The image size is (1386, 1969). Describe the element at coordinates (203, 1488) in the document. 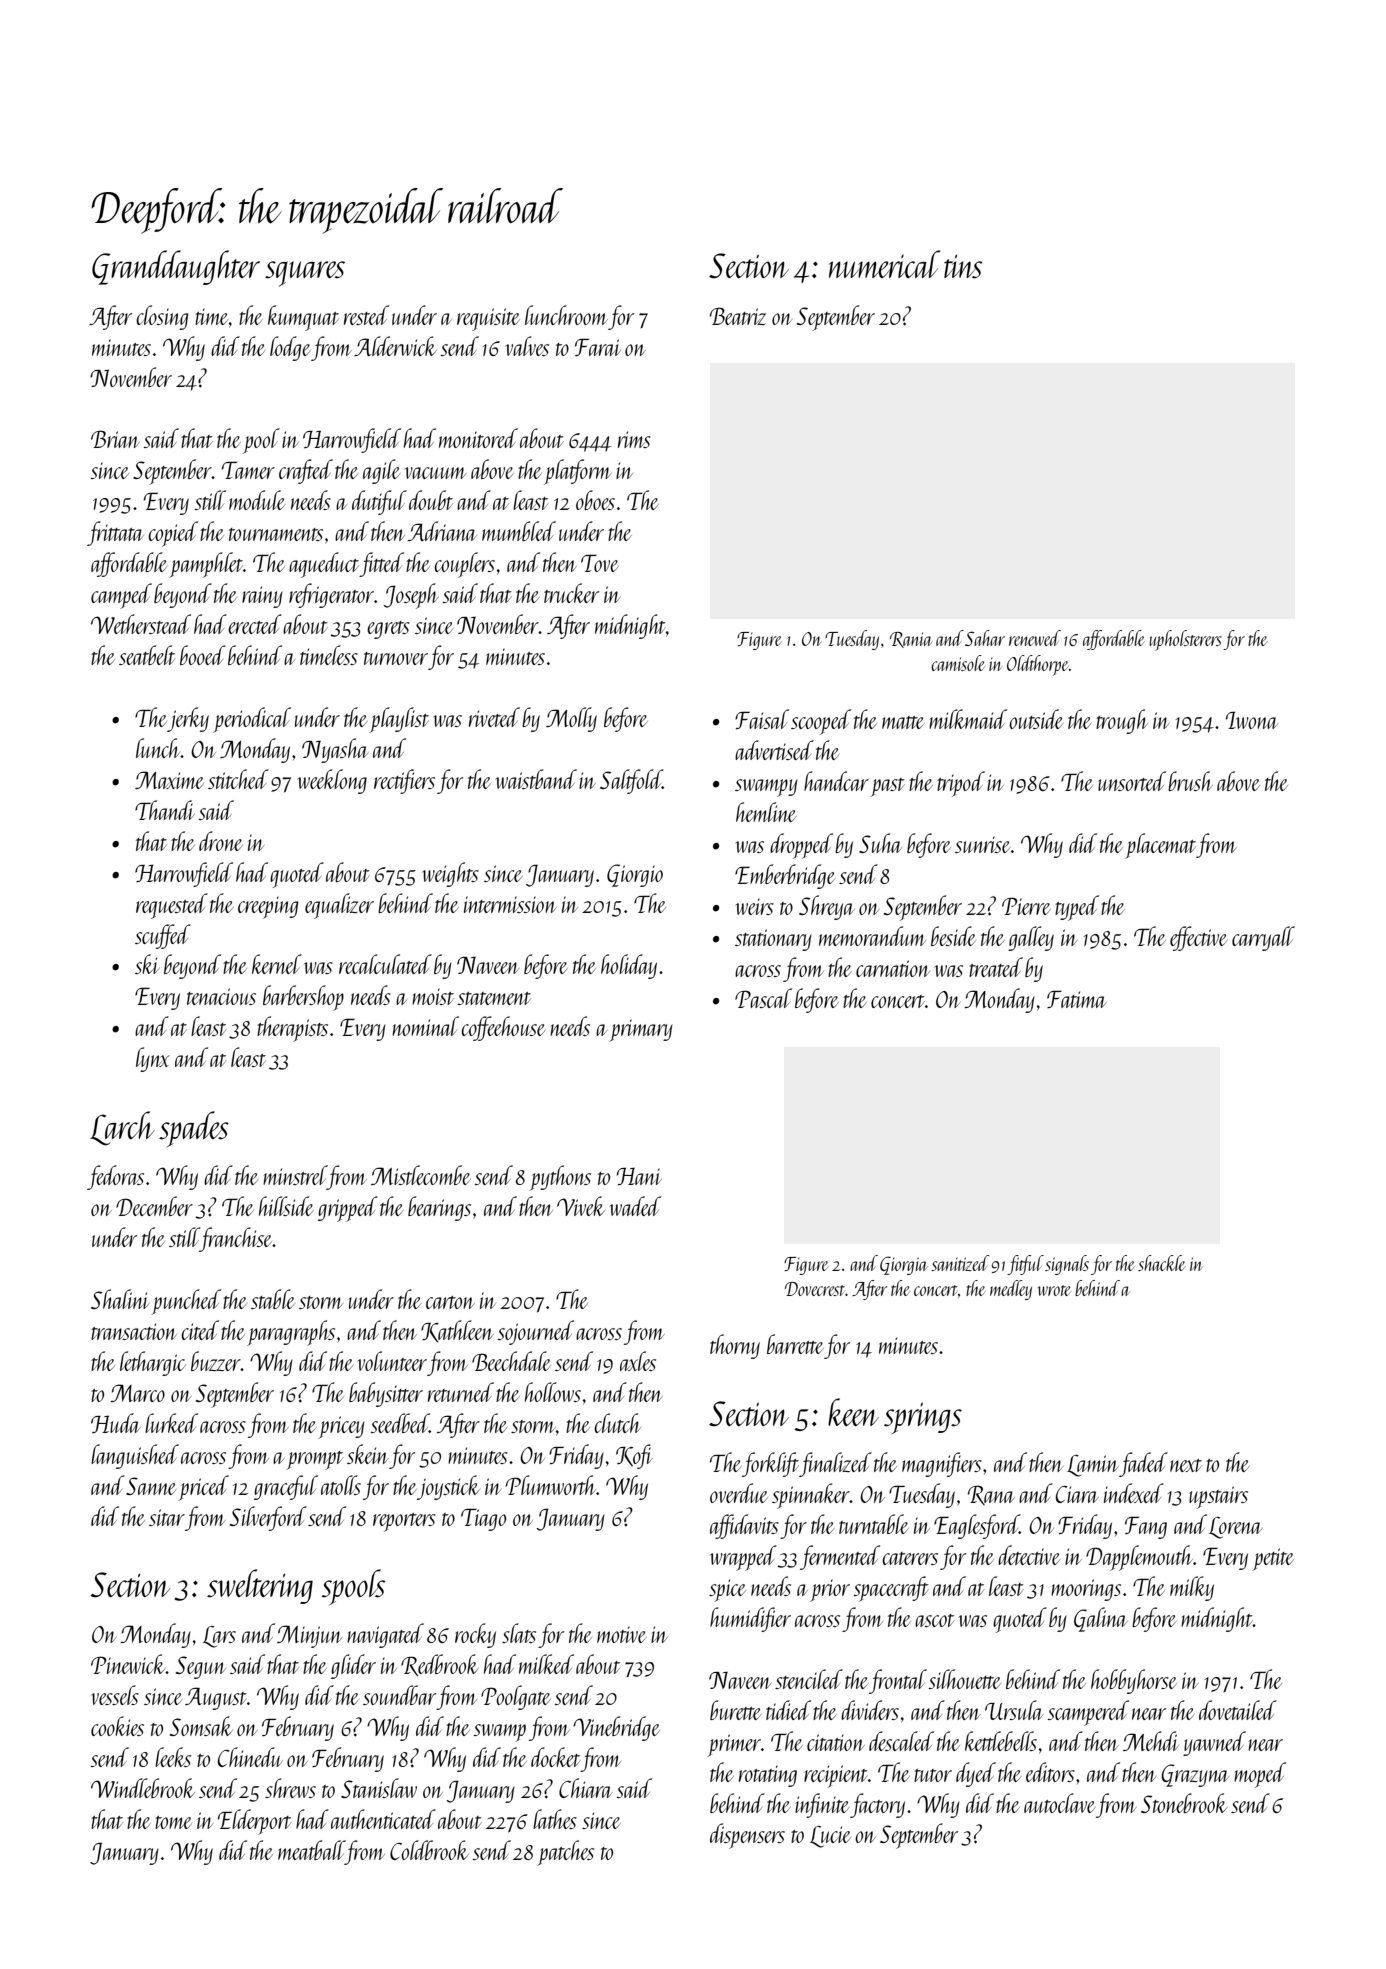

I see `priced` at that location.
